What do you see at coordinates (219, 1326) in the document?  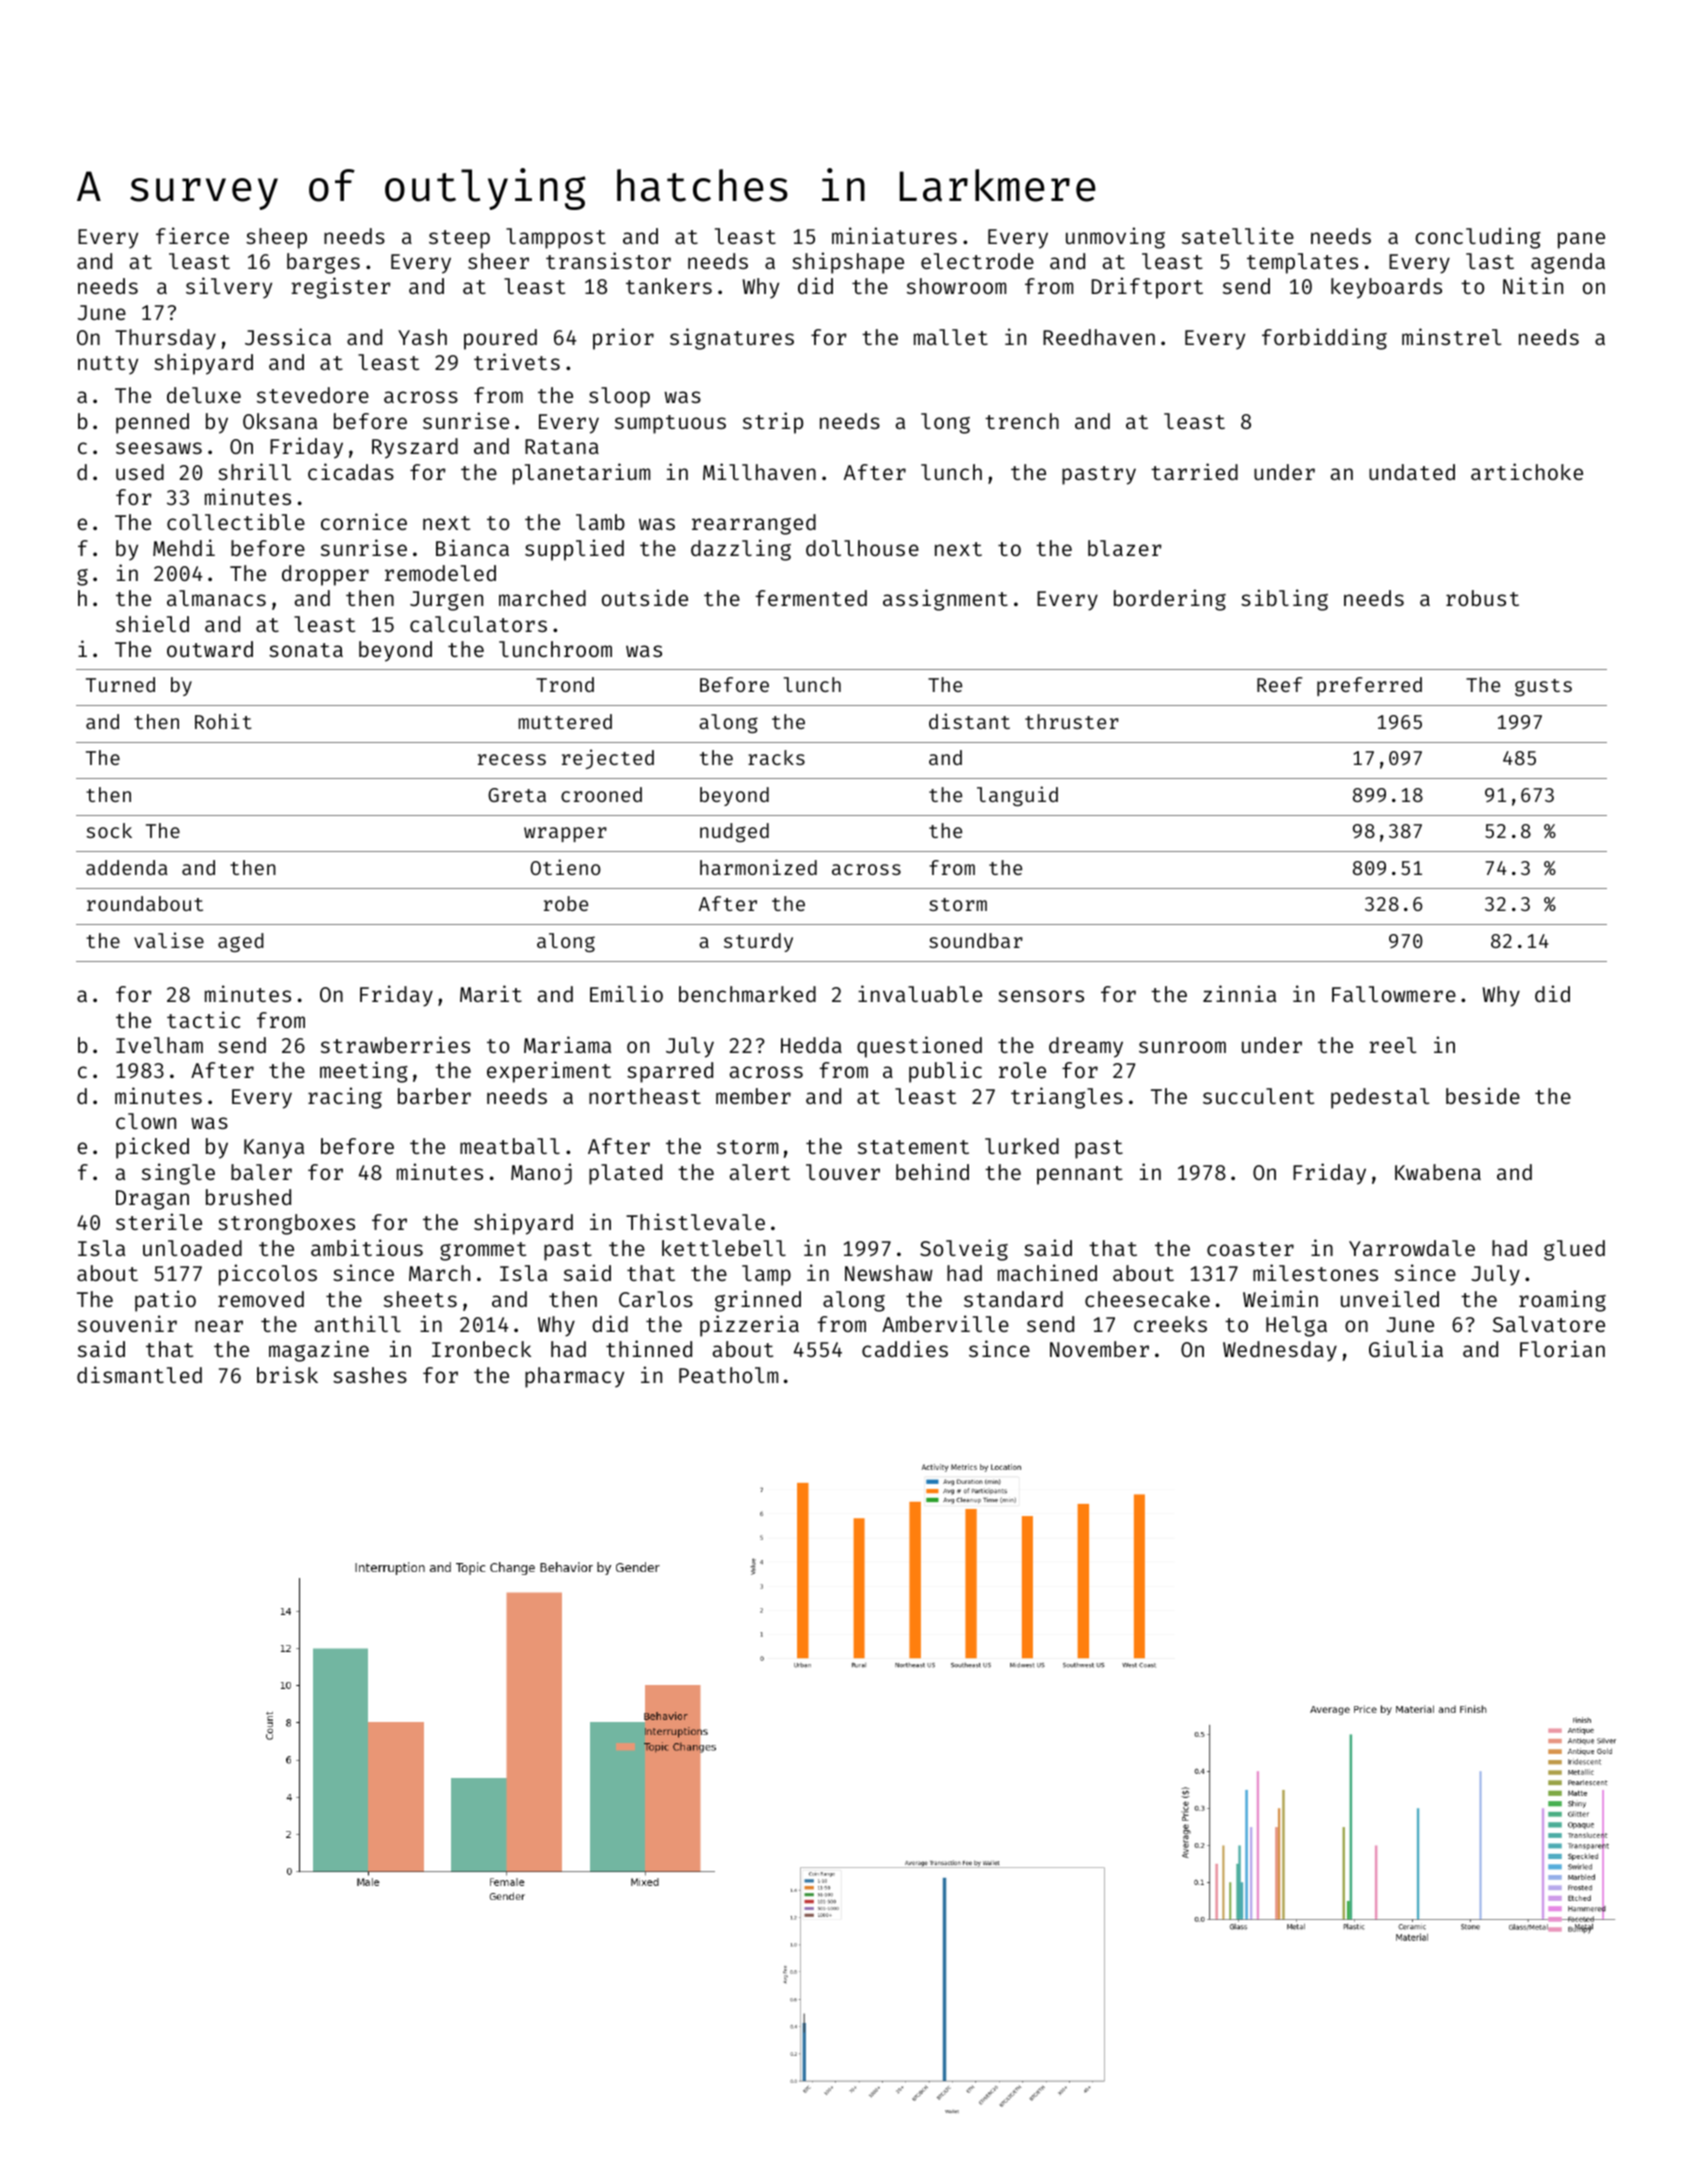 I see `near` at bounding box center [219, 1326].
